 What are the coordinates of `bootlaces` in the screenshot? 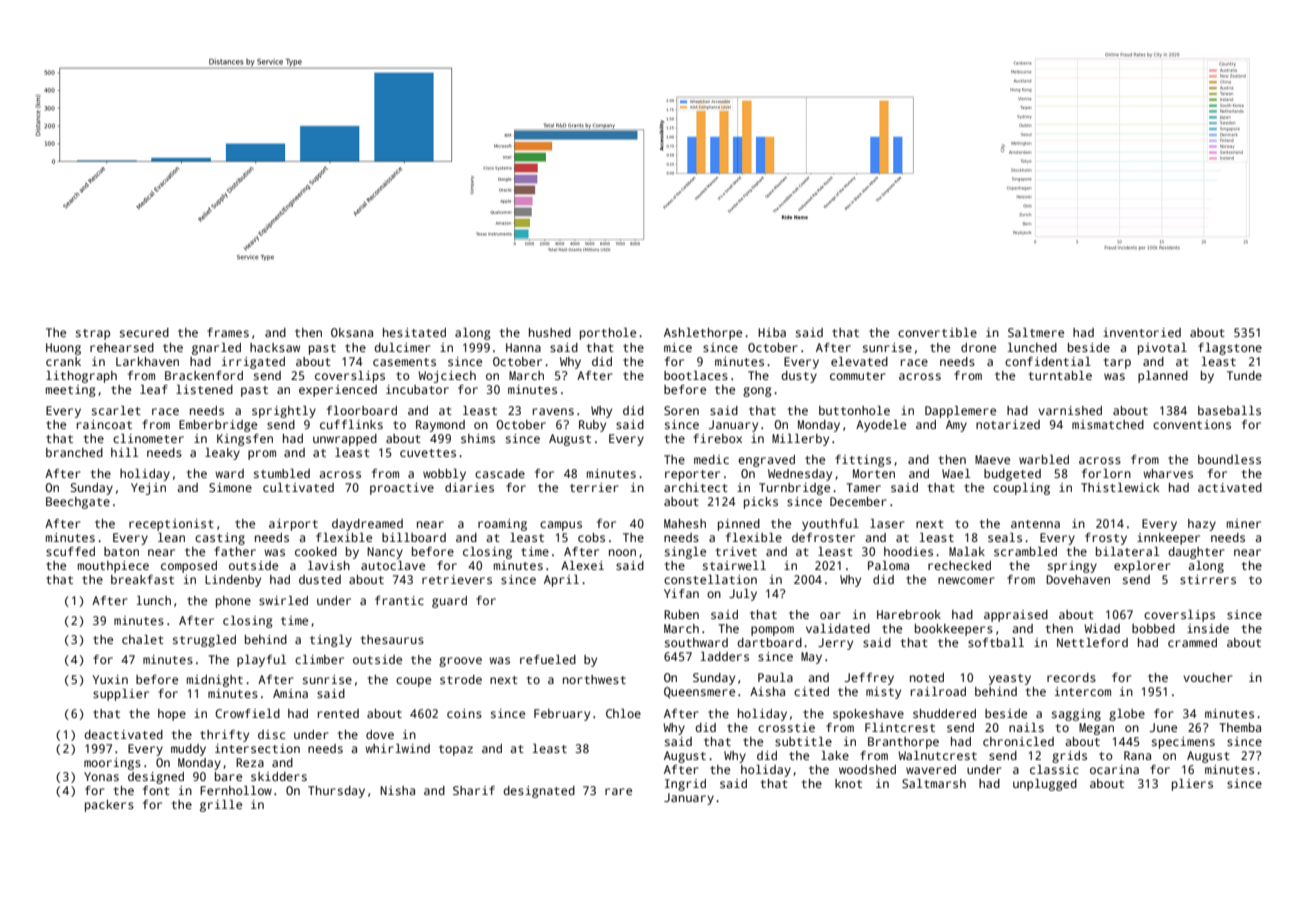 It's located at (696, 375).
